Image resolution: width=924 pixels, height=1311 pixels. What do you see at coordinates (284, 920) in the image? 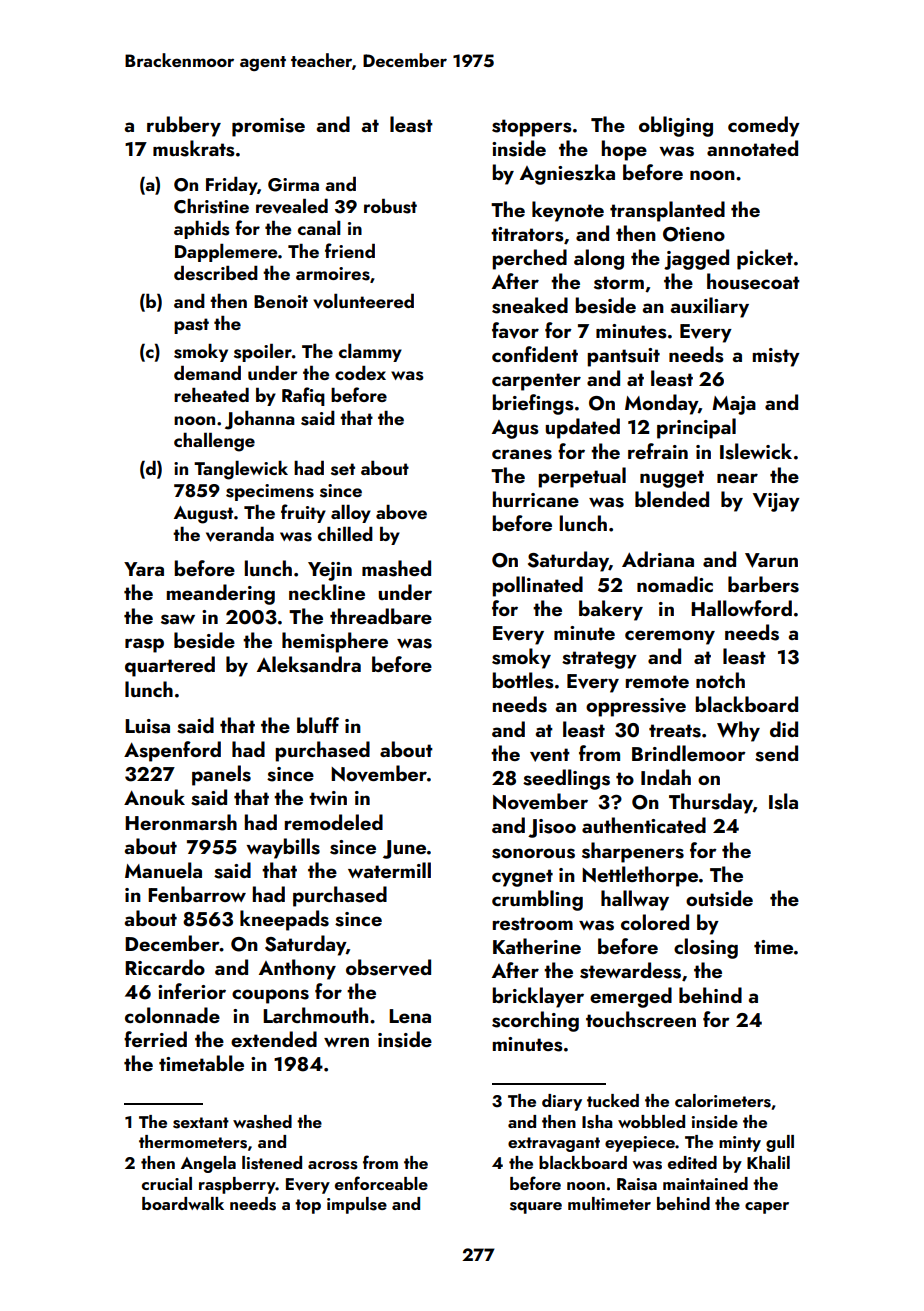
I see `kneepads` at bounding box center [284, 920].
